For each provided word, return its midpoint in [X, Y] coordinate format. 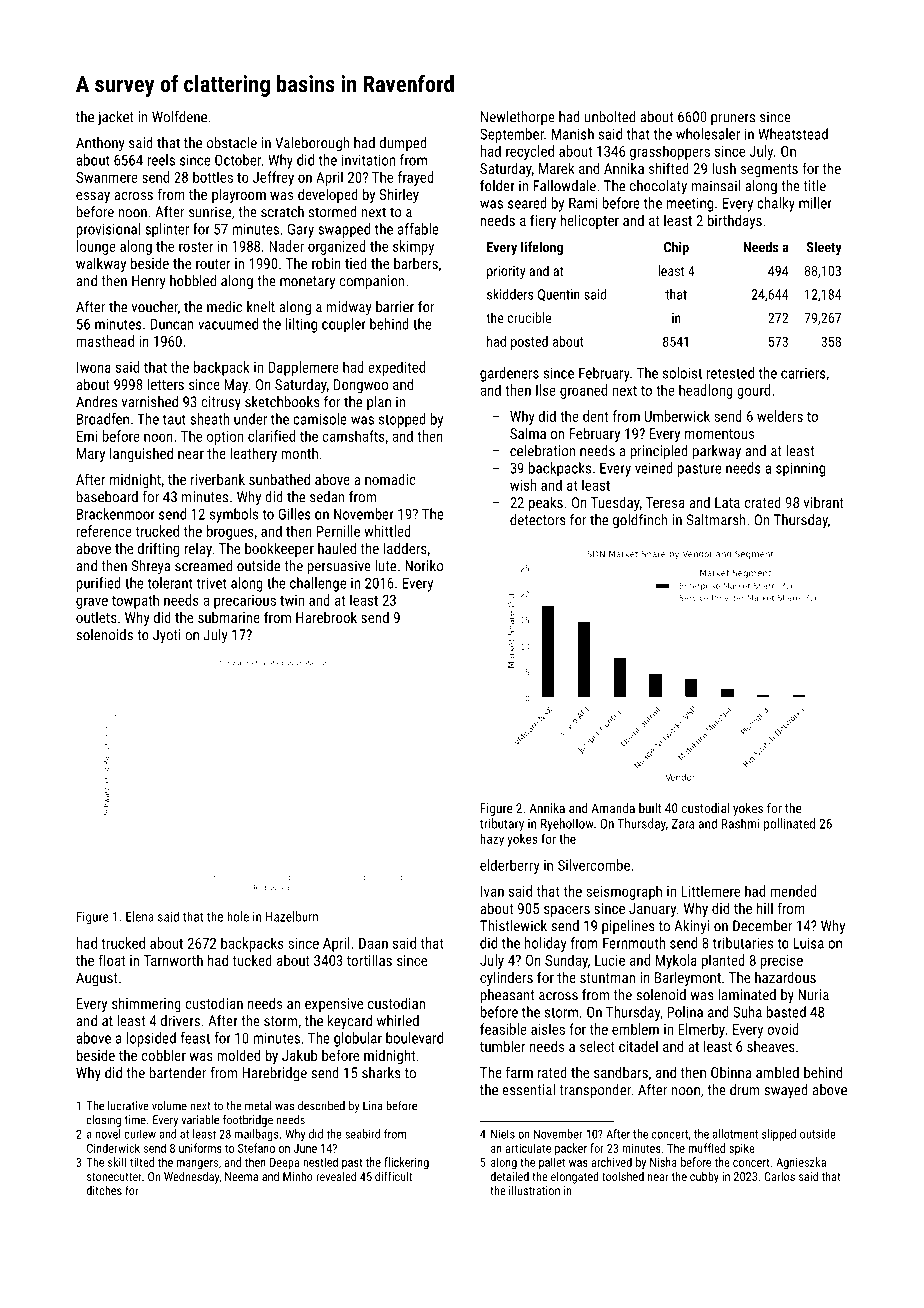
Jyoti [167, 636]
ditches [104, 1190]
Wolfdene [179, 117]
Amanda [613, 808]
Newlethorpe [518, 118]
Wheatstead [793, 134]
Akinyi [691, 927]
